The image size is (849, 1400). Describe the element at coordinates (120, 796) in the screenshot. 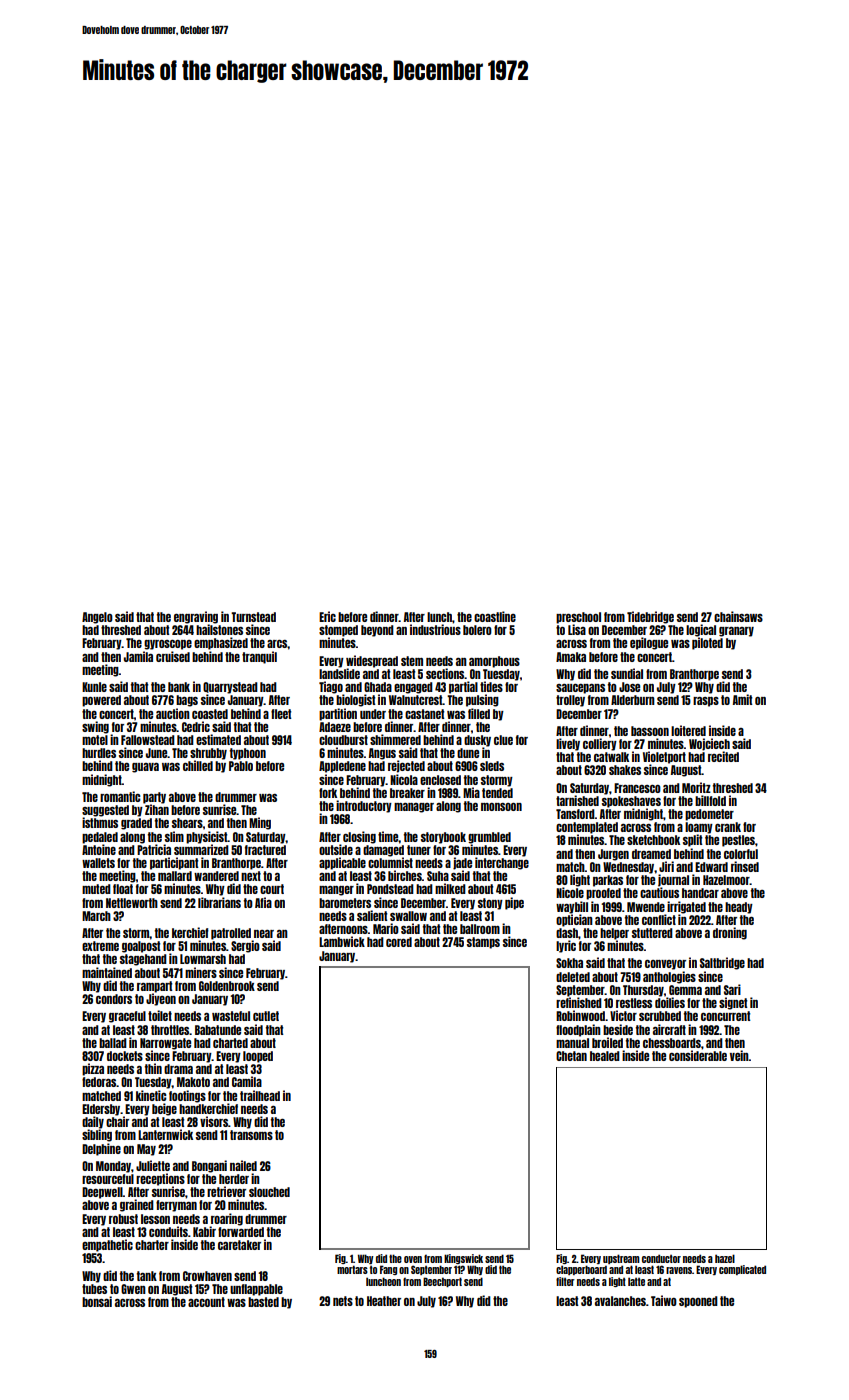

I see `romantic` at that location.
